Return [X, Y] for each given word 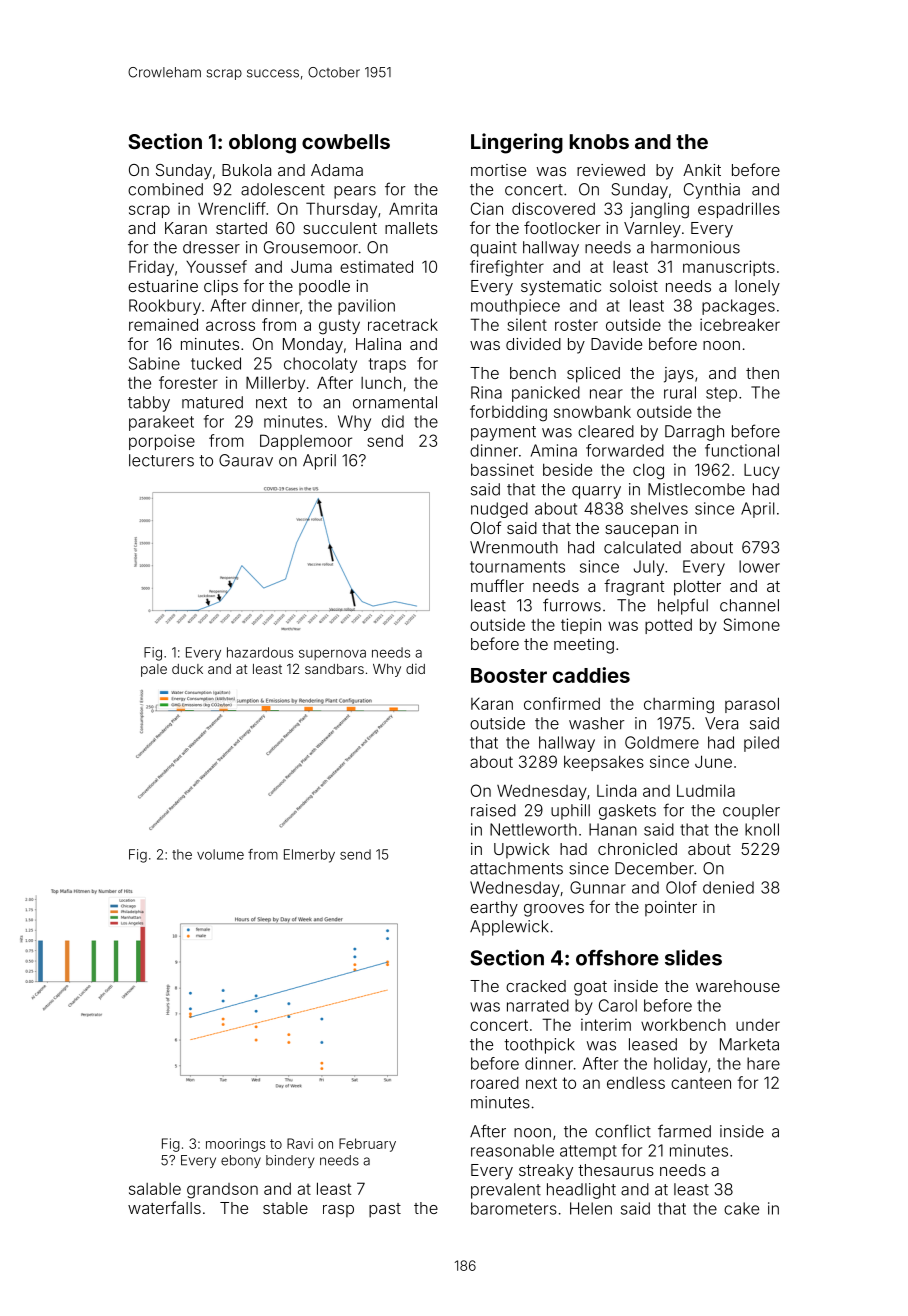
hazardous [260, 652]
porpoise [162, 442]
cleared [606, 431]
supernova [332, 655]
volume [220, 854]
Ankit [702, 170]
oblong [262, 144]
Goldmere [662, 742]
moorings [235, 1145]
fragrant [634, 587]
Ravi [300, 1143]
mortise [498, 170]
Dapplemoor [306, 442]
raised [493, 810]
